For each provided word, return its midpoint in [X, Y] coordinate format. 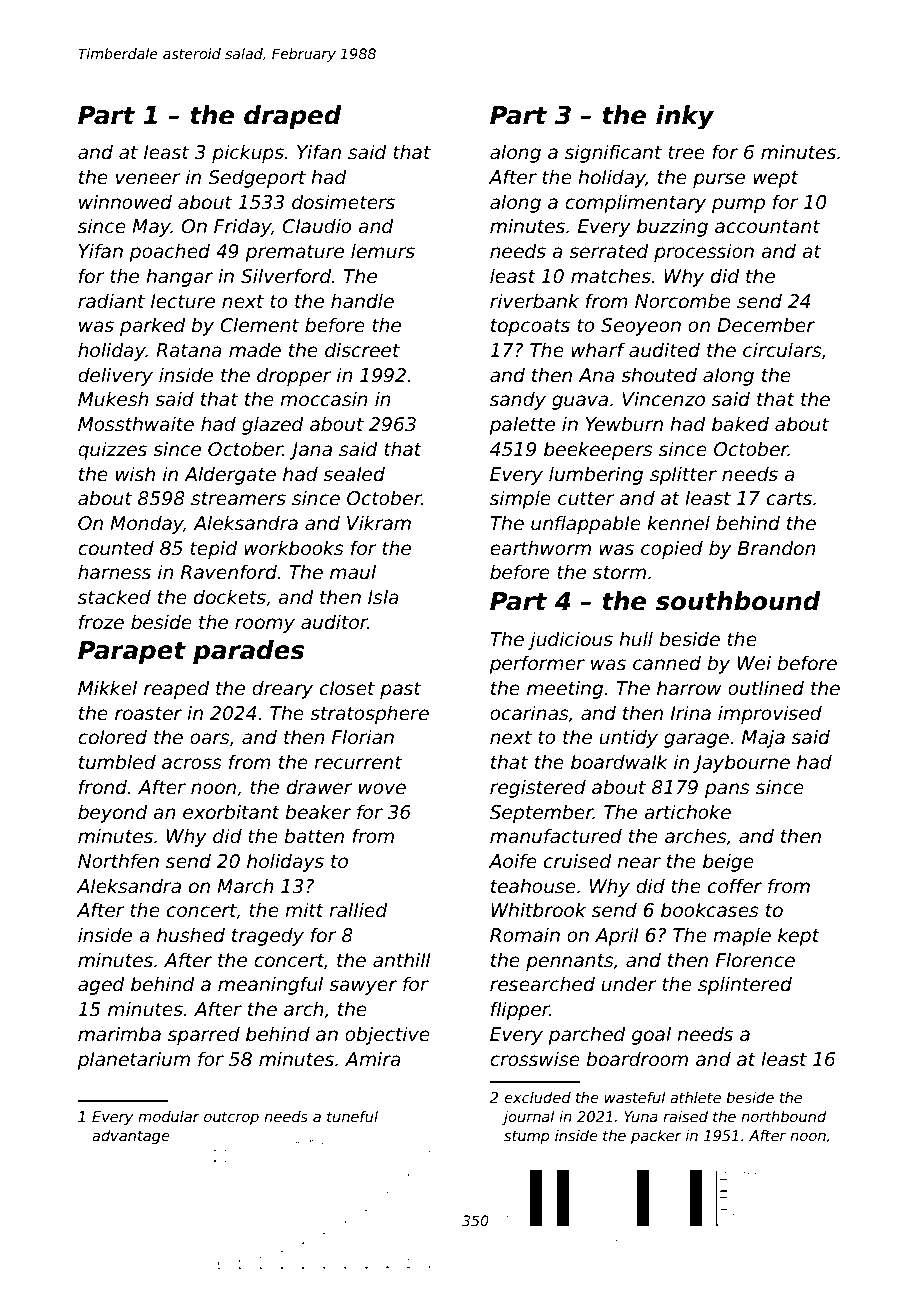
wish [135, 474]
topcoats [530, 327]
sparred [204, 1035]
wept [776, 179]
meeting [565, 689]
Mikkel [107, 688]
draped [293, 117]
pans [727, 790]
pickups [248, 153]
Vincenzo [663, 399]
